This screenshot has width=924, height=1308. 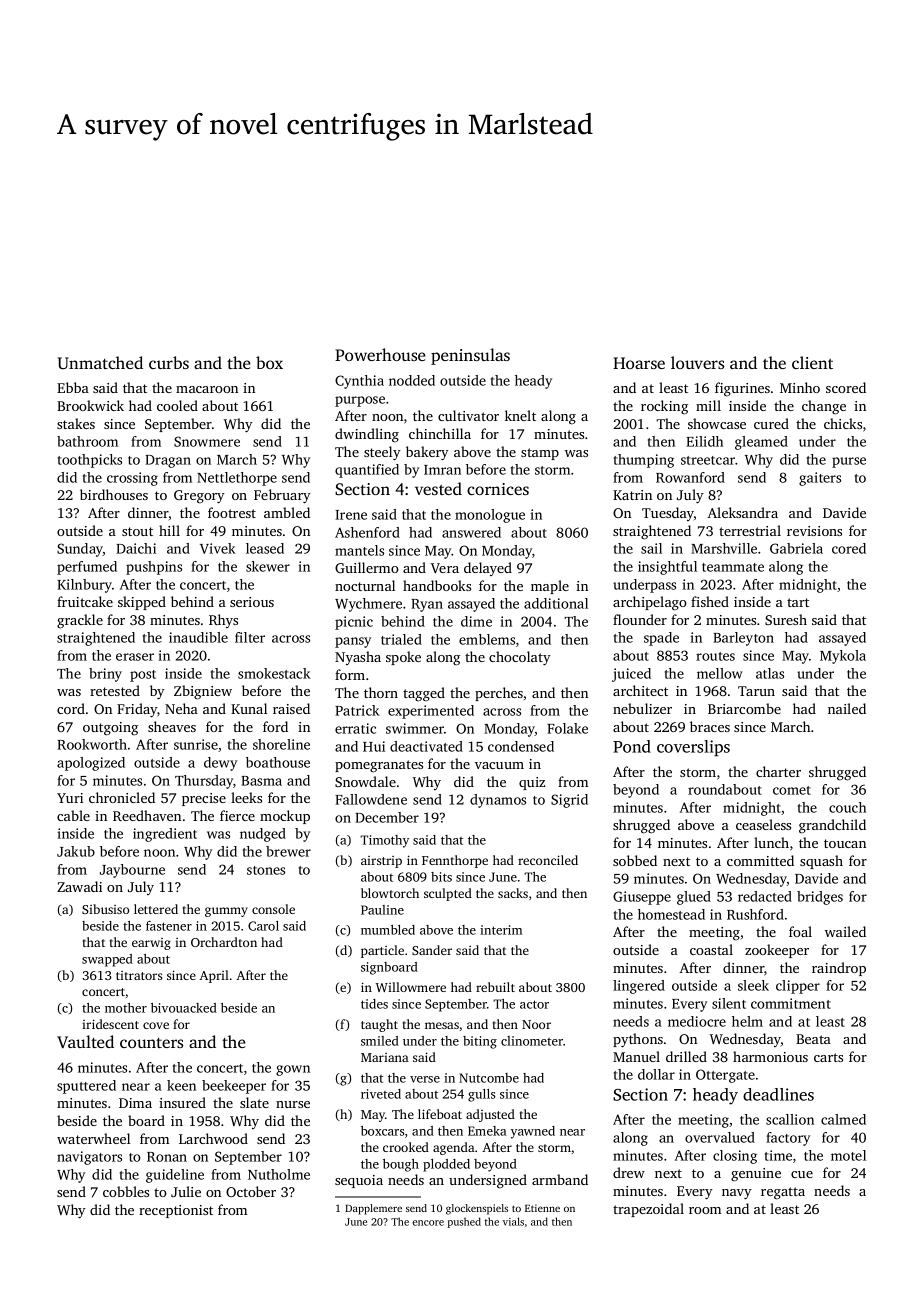 I want to click on perches, so click(x=499, y=694).
